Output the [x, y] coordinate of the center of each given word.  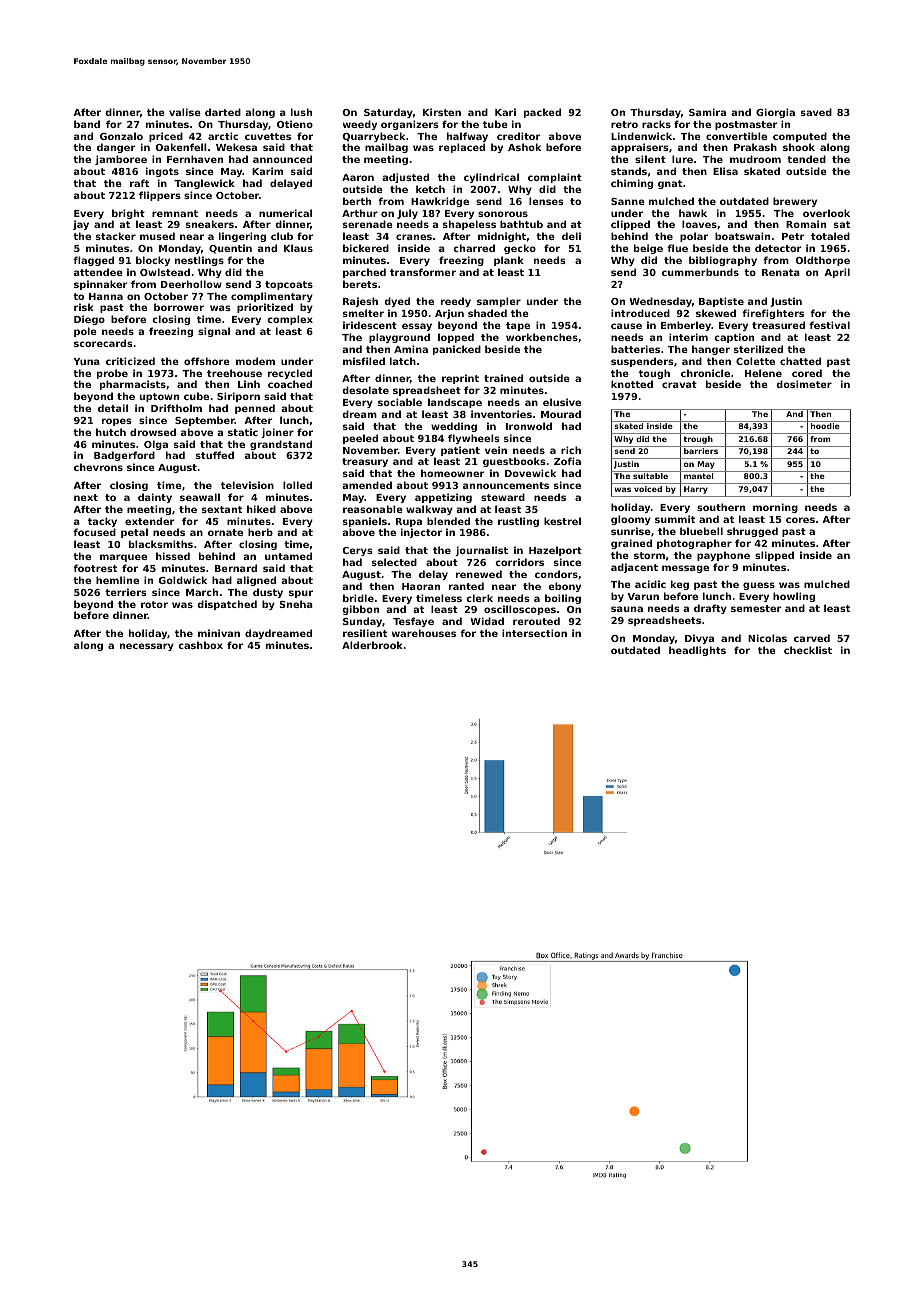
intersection [534, 633]
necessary [147, 647]
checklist [808, 650]
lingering [242, 237]
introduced [640, 313]
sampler [499, 302]
